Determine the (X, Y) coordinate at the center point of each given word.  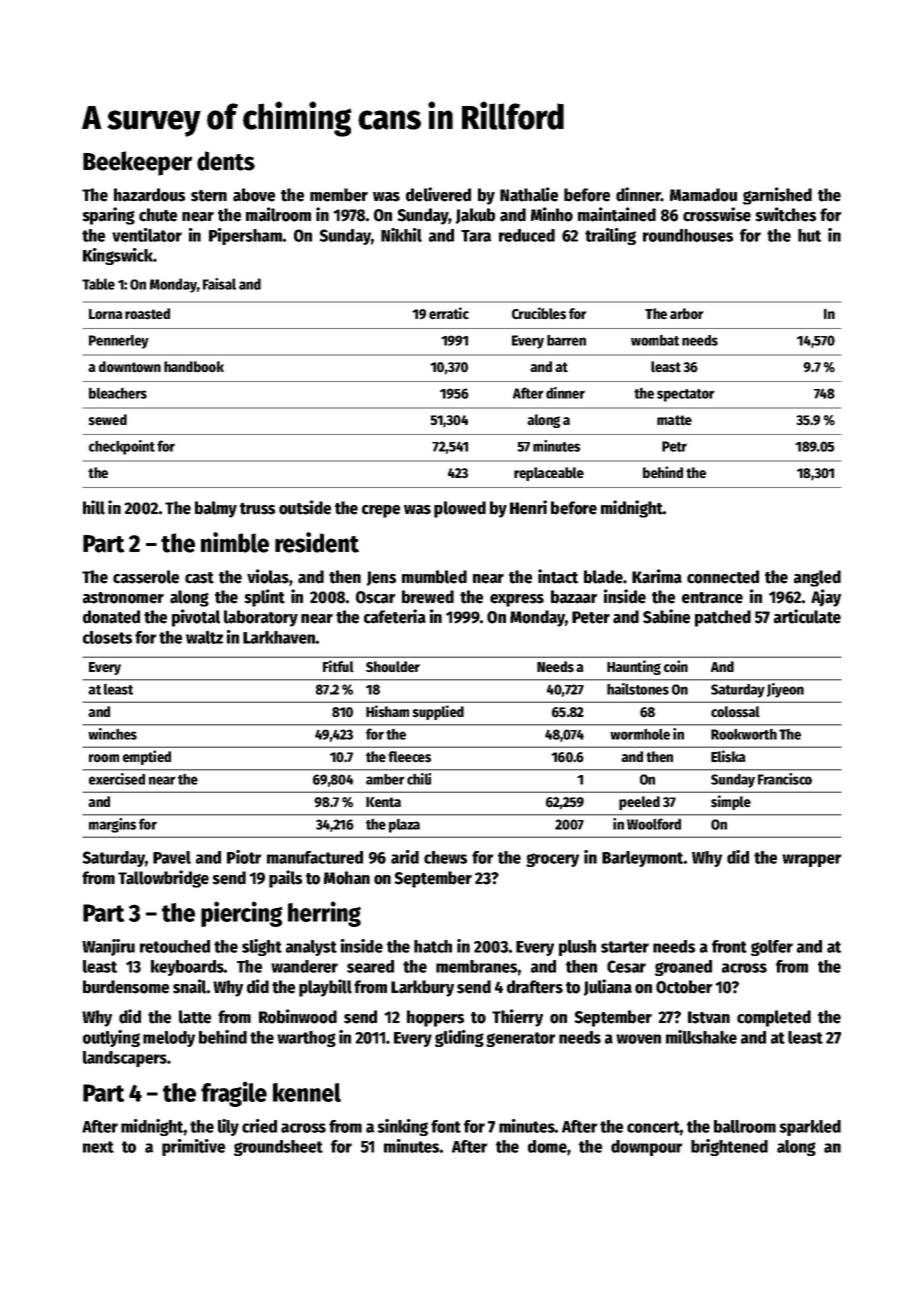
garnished (777, 196)
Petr (674, 446)
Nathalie (529, 194)
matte (674, 420)
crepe (381, 511)
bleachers (118, 393)
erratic (449, 313)
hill (94, 507)
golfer (772, 948)
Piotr (244, 857)
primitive (193, 1147)
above (254, 195)
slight (262, 947)
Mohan (347, 878)
